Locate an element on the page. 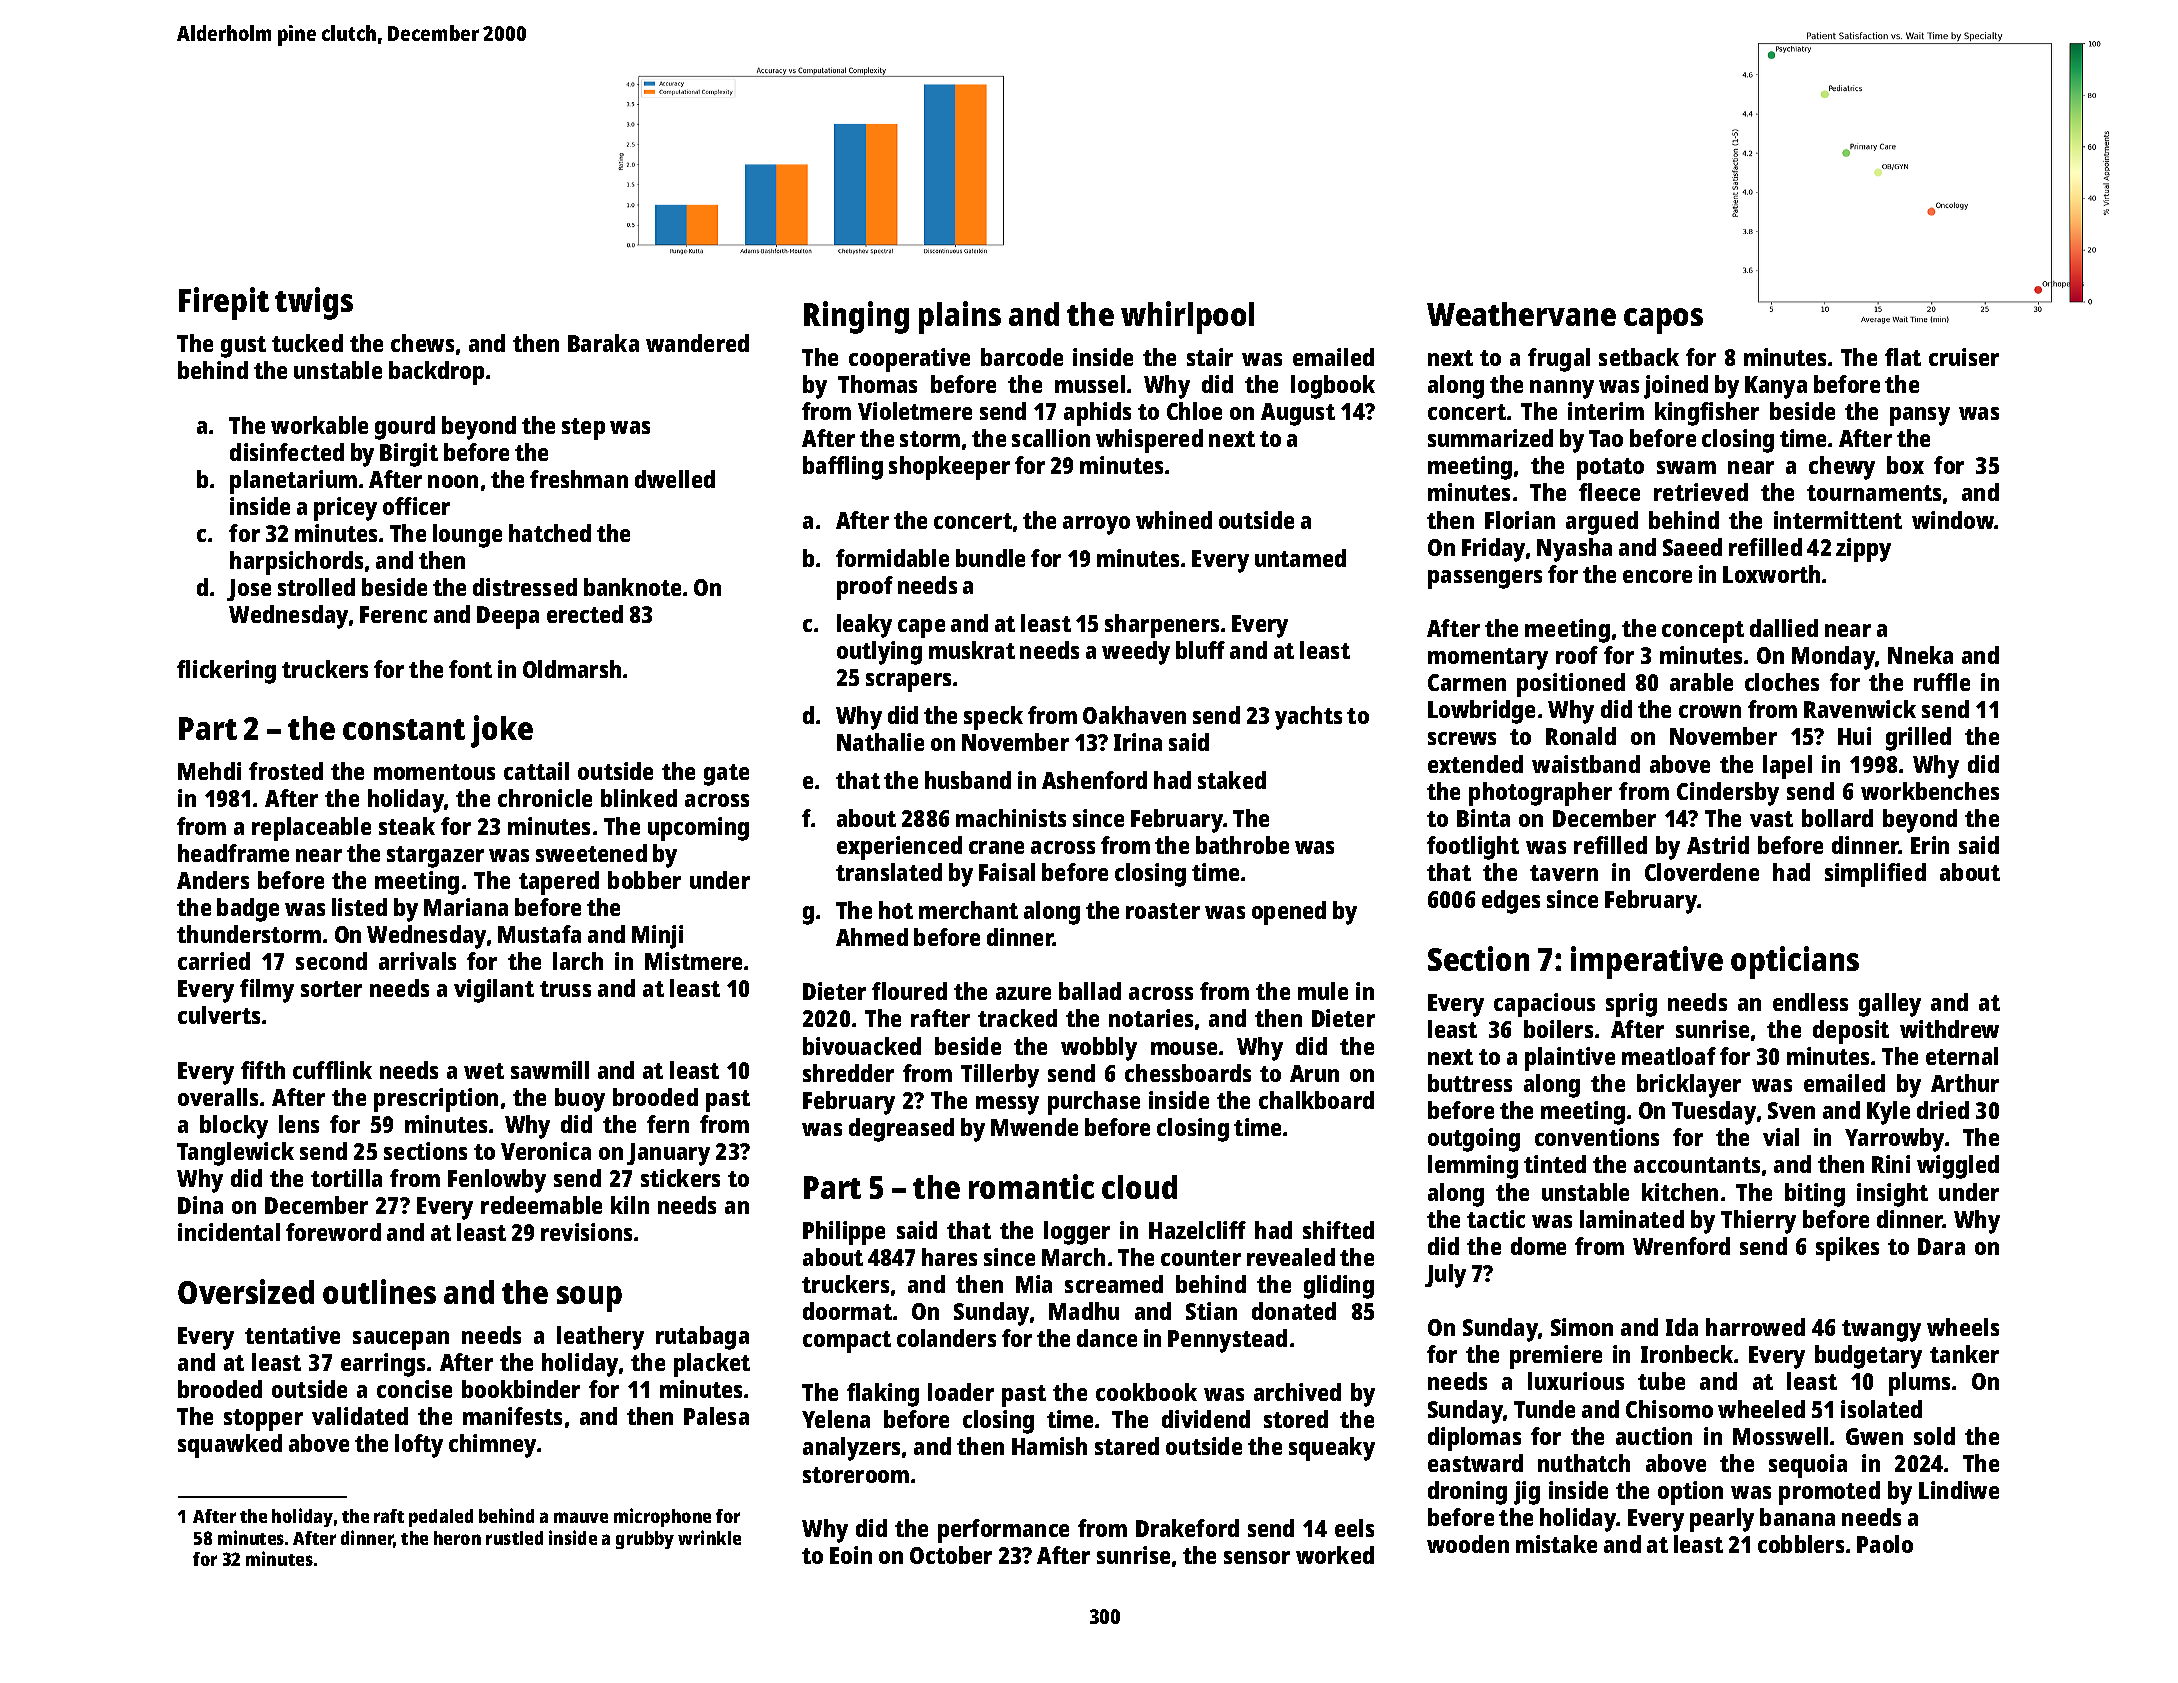 Image resolution: width=2178 pixels, height=1683 pixels. crown is located at coordinates (1710, 711).
